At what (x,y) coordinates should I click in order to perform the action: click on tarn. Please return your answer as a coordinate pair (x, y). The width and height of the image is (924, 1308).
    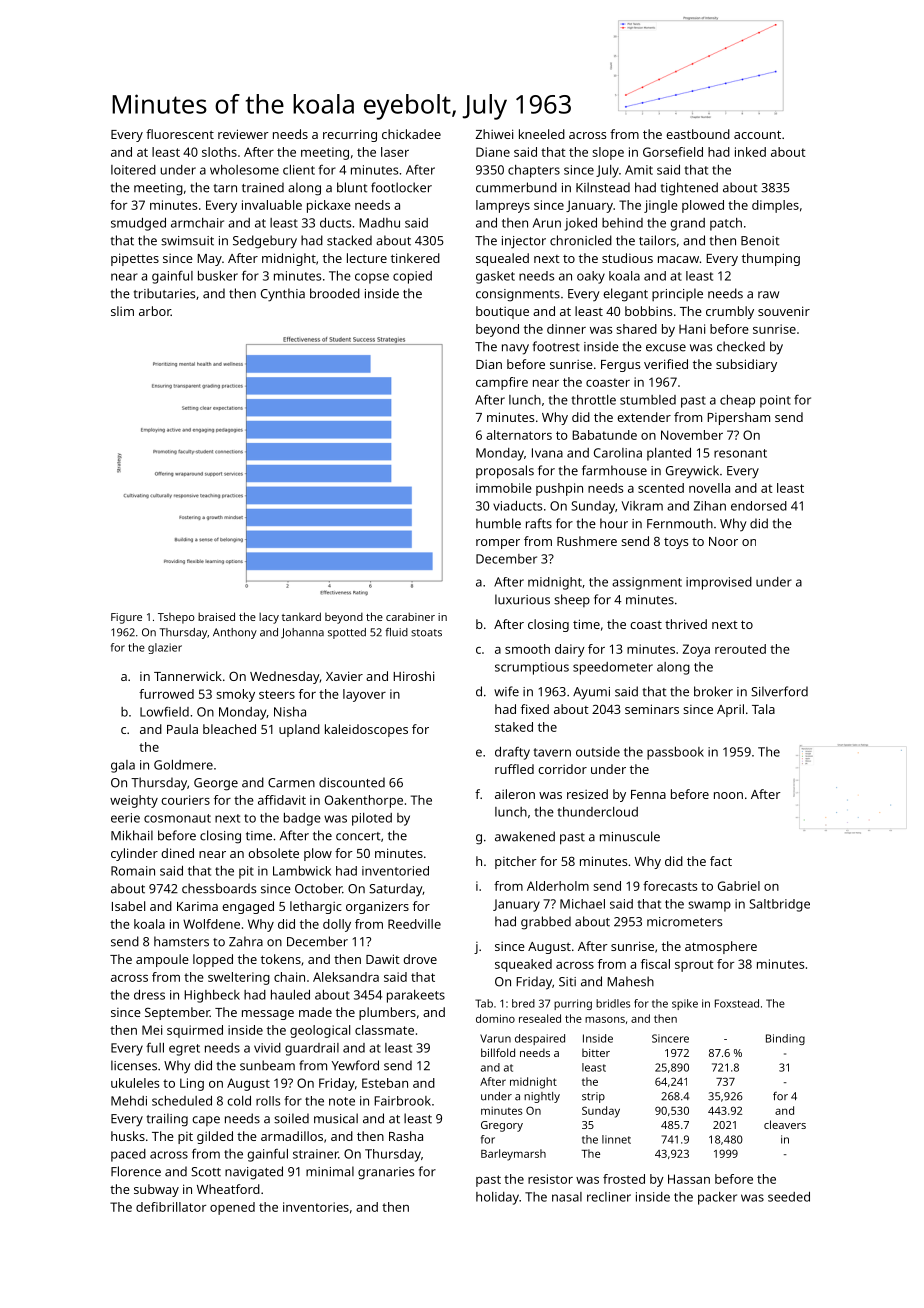
    Looking at the image, I should click on (225, 188).
